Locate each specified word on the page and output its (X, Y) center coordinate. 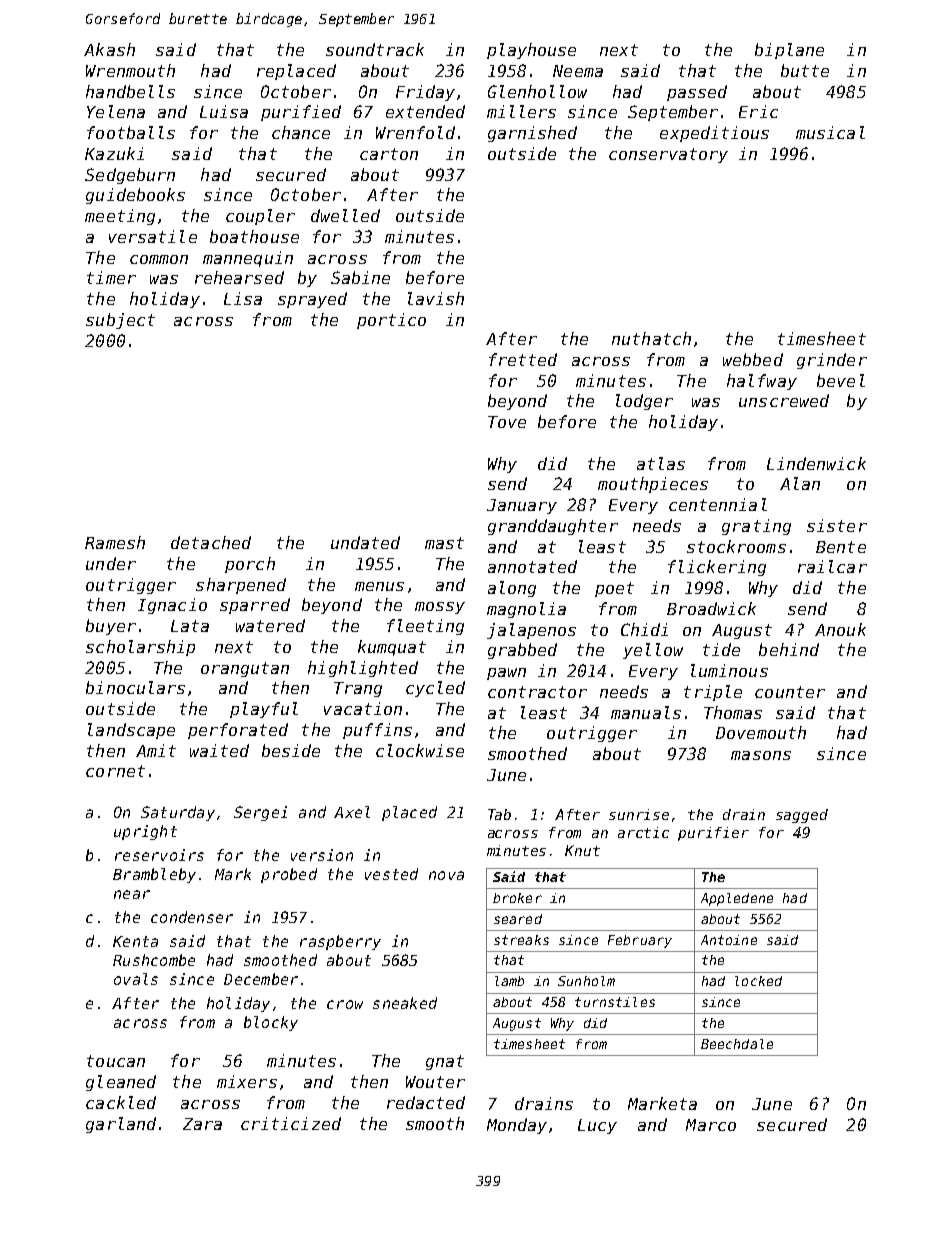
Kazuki (114, 153)
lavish (436, 298)
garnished (532, 134)
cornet (115, 771)
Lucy (597, 1126)
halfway (762, 382)
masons (761, 755)
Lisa (243, 298)
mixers (247, 1081)
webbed (753, 359)
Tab (499, 814)
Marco (711, 1125)
